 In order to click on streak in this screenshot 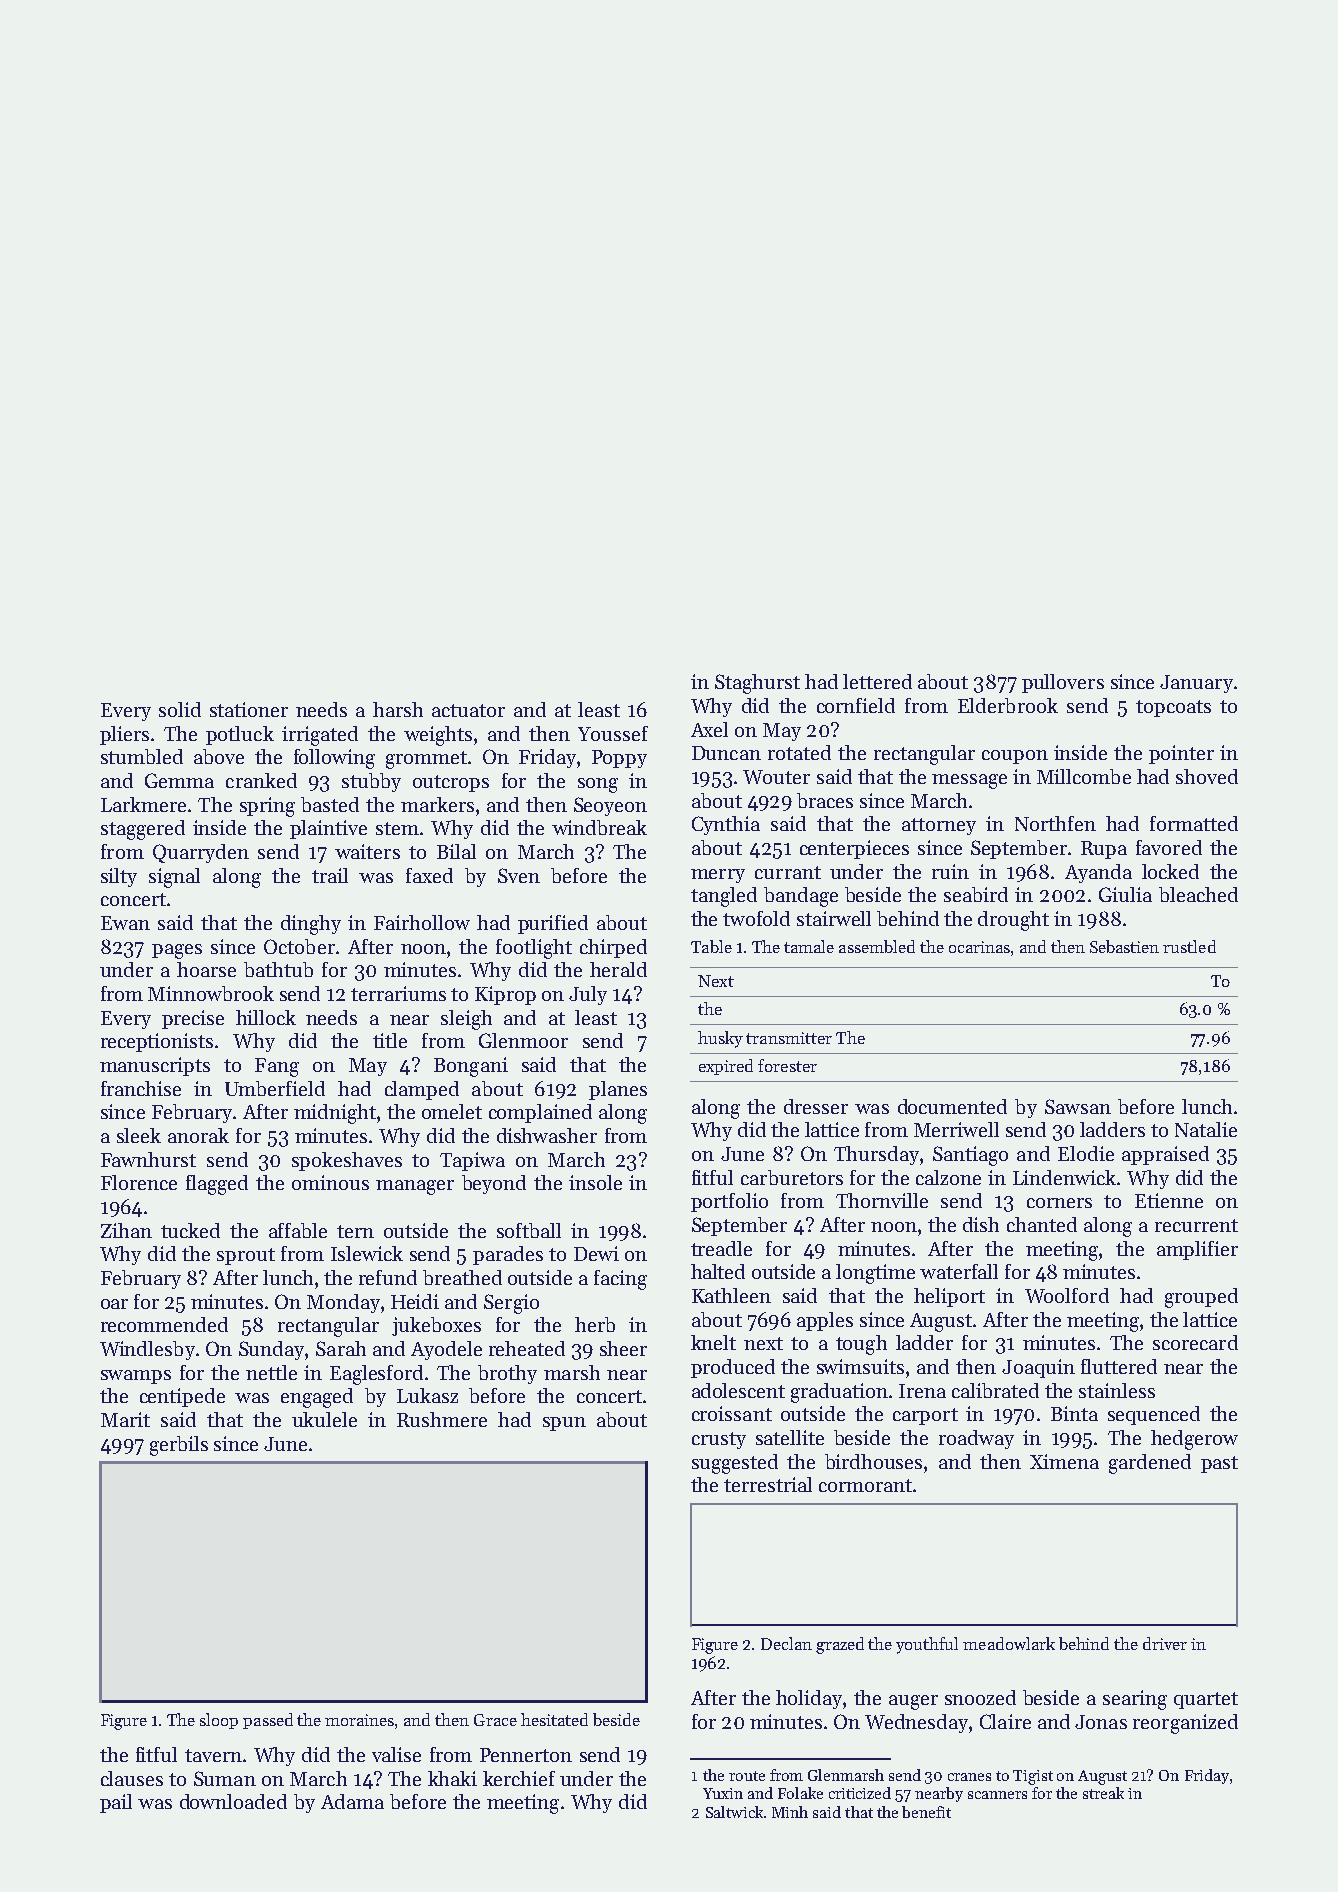, I will do `click(1103, 1793)`.
